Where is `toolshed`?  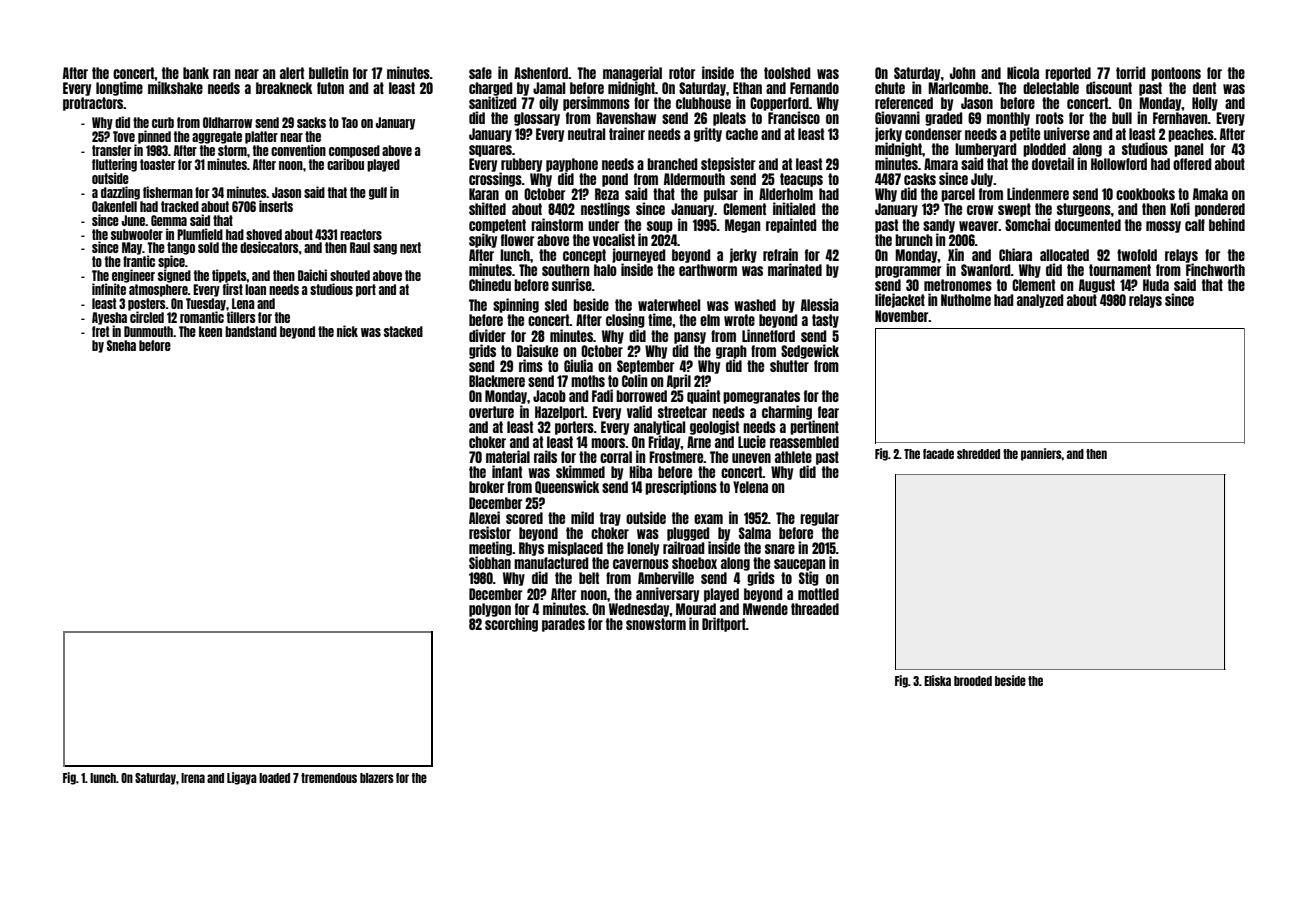 toolshed is located at coordinates (787, 73).
